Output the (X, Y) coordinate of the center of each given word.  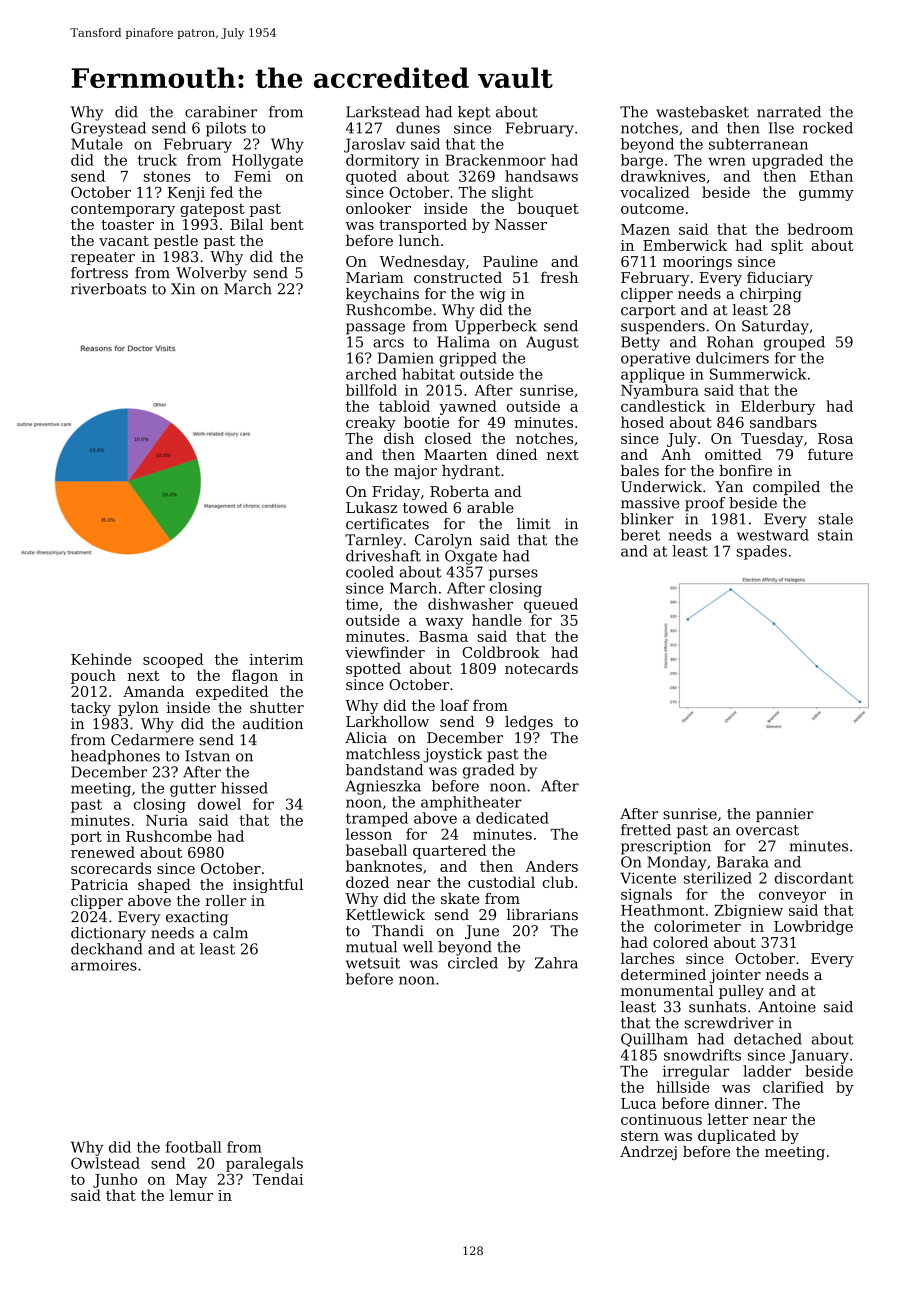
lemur (191, 1195)
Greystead (108, 129)
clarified (793, 1087)
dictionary (108, 934)
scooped (173, 660)
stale (835, 519)
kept (474, 113)
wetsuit (373, 963)
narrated (789, 112)
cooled (370, 572)
